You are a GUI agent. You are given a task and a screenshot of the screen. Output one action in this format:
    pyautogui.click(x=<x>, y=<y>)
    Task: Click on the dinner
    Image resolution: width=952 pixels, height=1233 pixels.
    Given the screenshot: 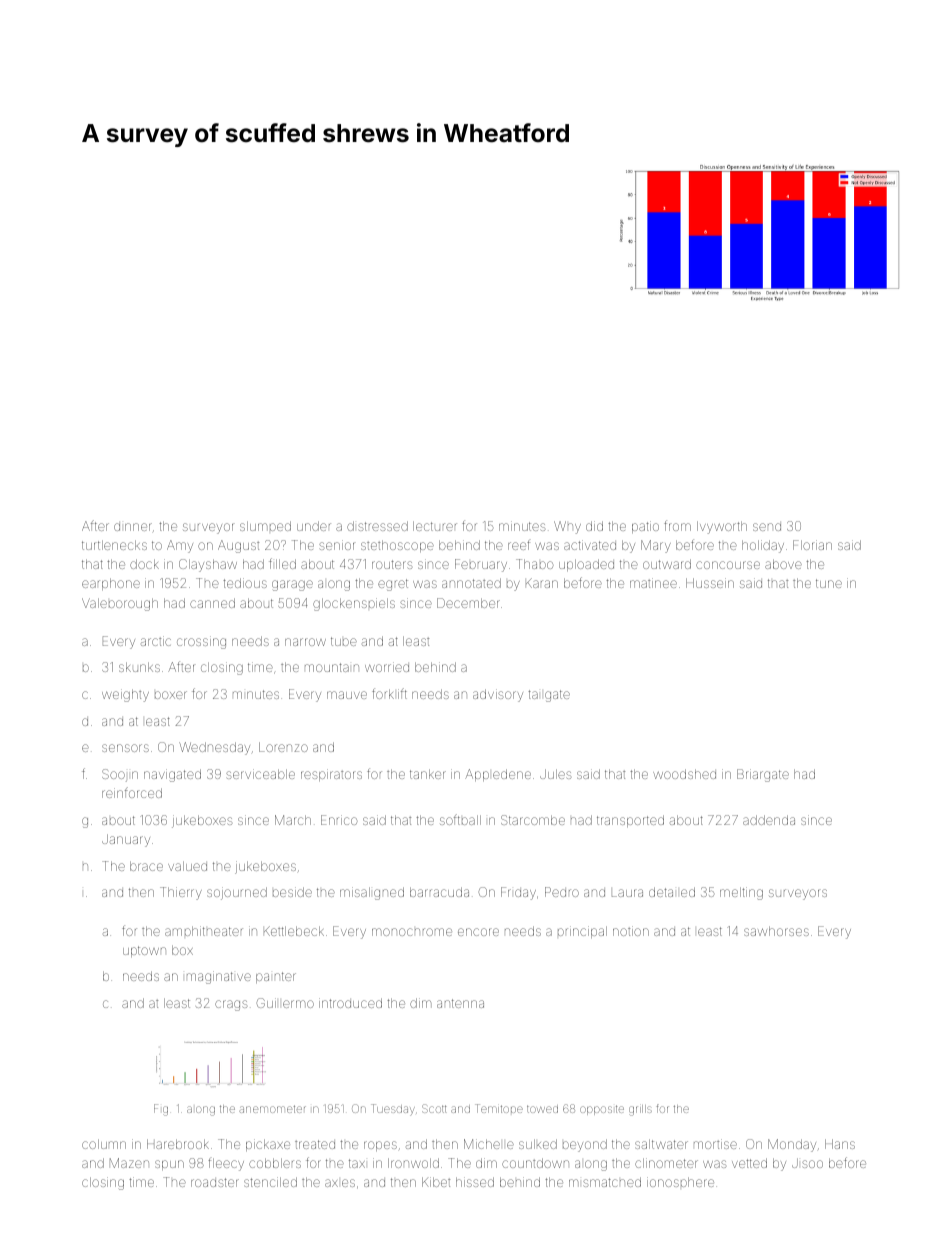 What is the action you would take?
    pyautogui.click(x=133, y=527)
